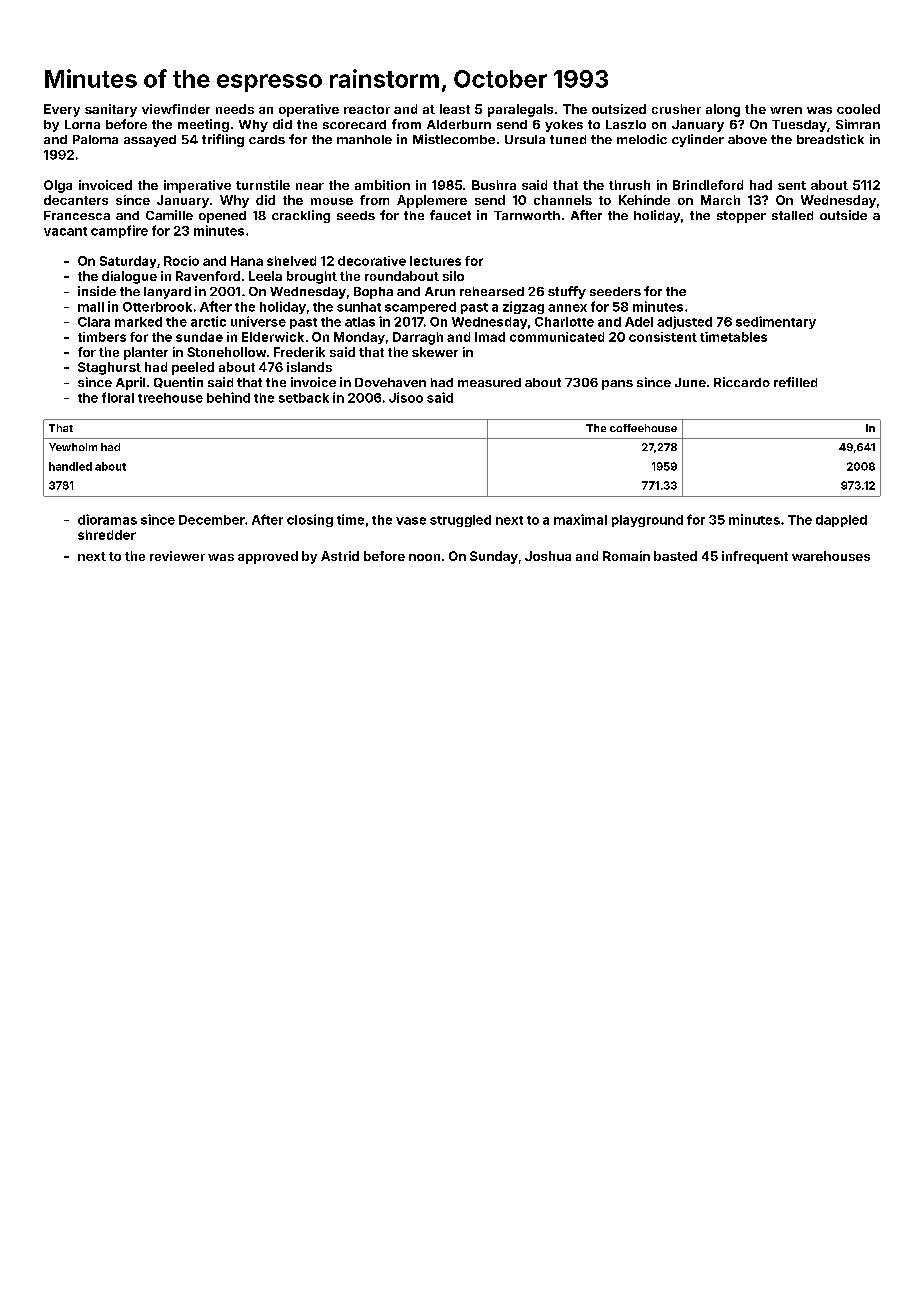 The width and height of the screenshot is (924, 1308). Describe the element at coordinates (268, 557) in the screenshot. I see `approved` at that location.
